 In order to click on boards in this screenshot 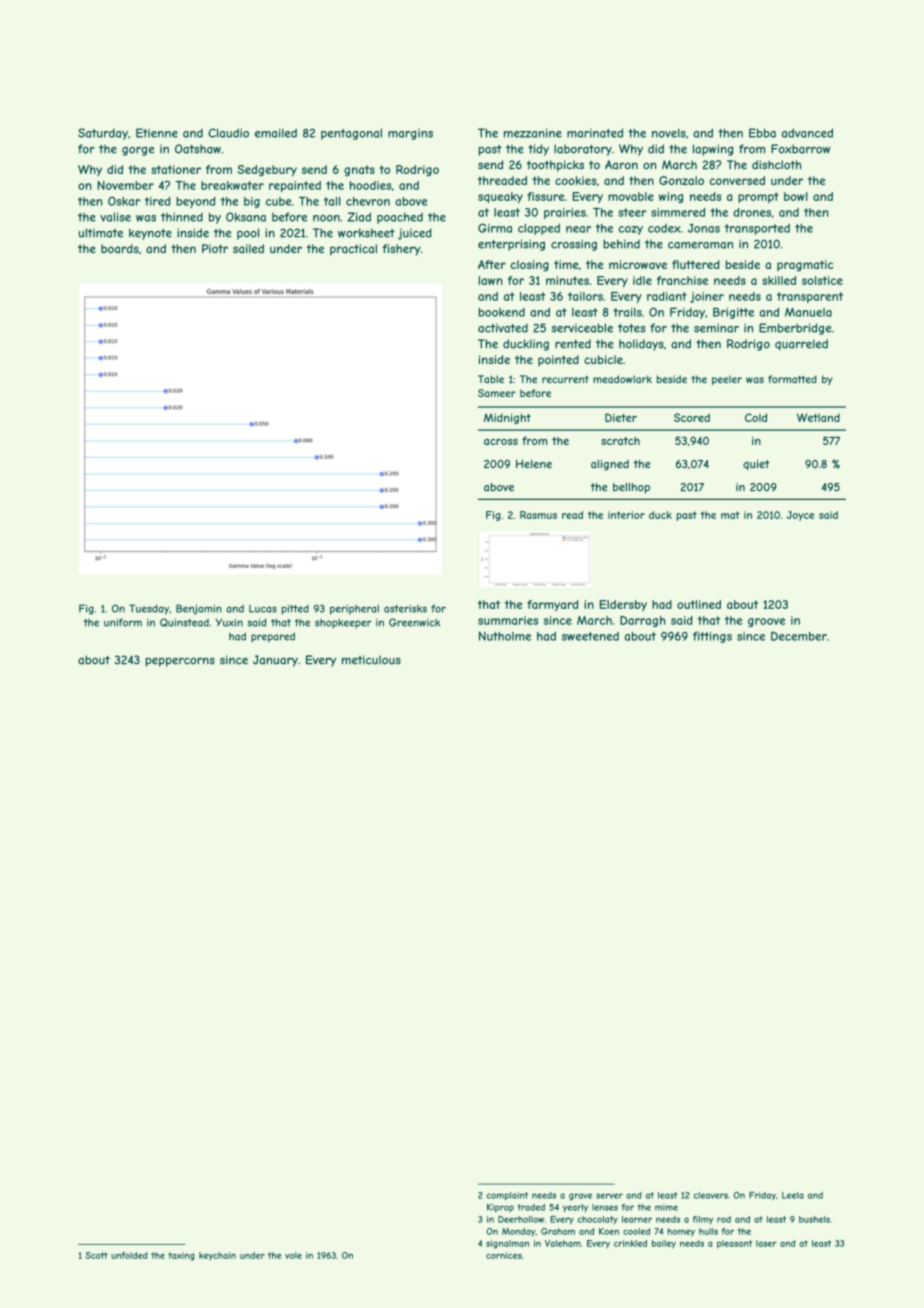, I will do `click(120, 249)`.
